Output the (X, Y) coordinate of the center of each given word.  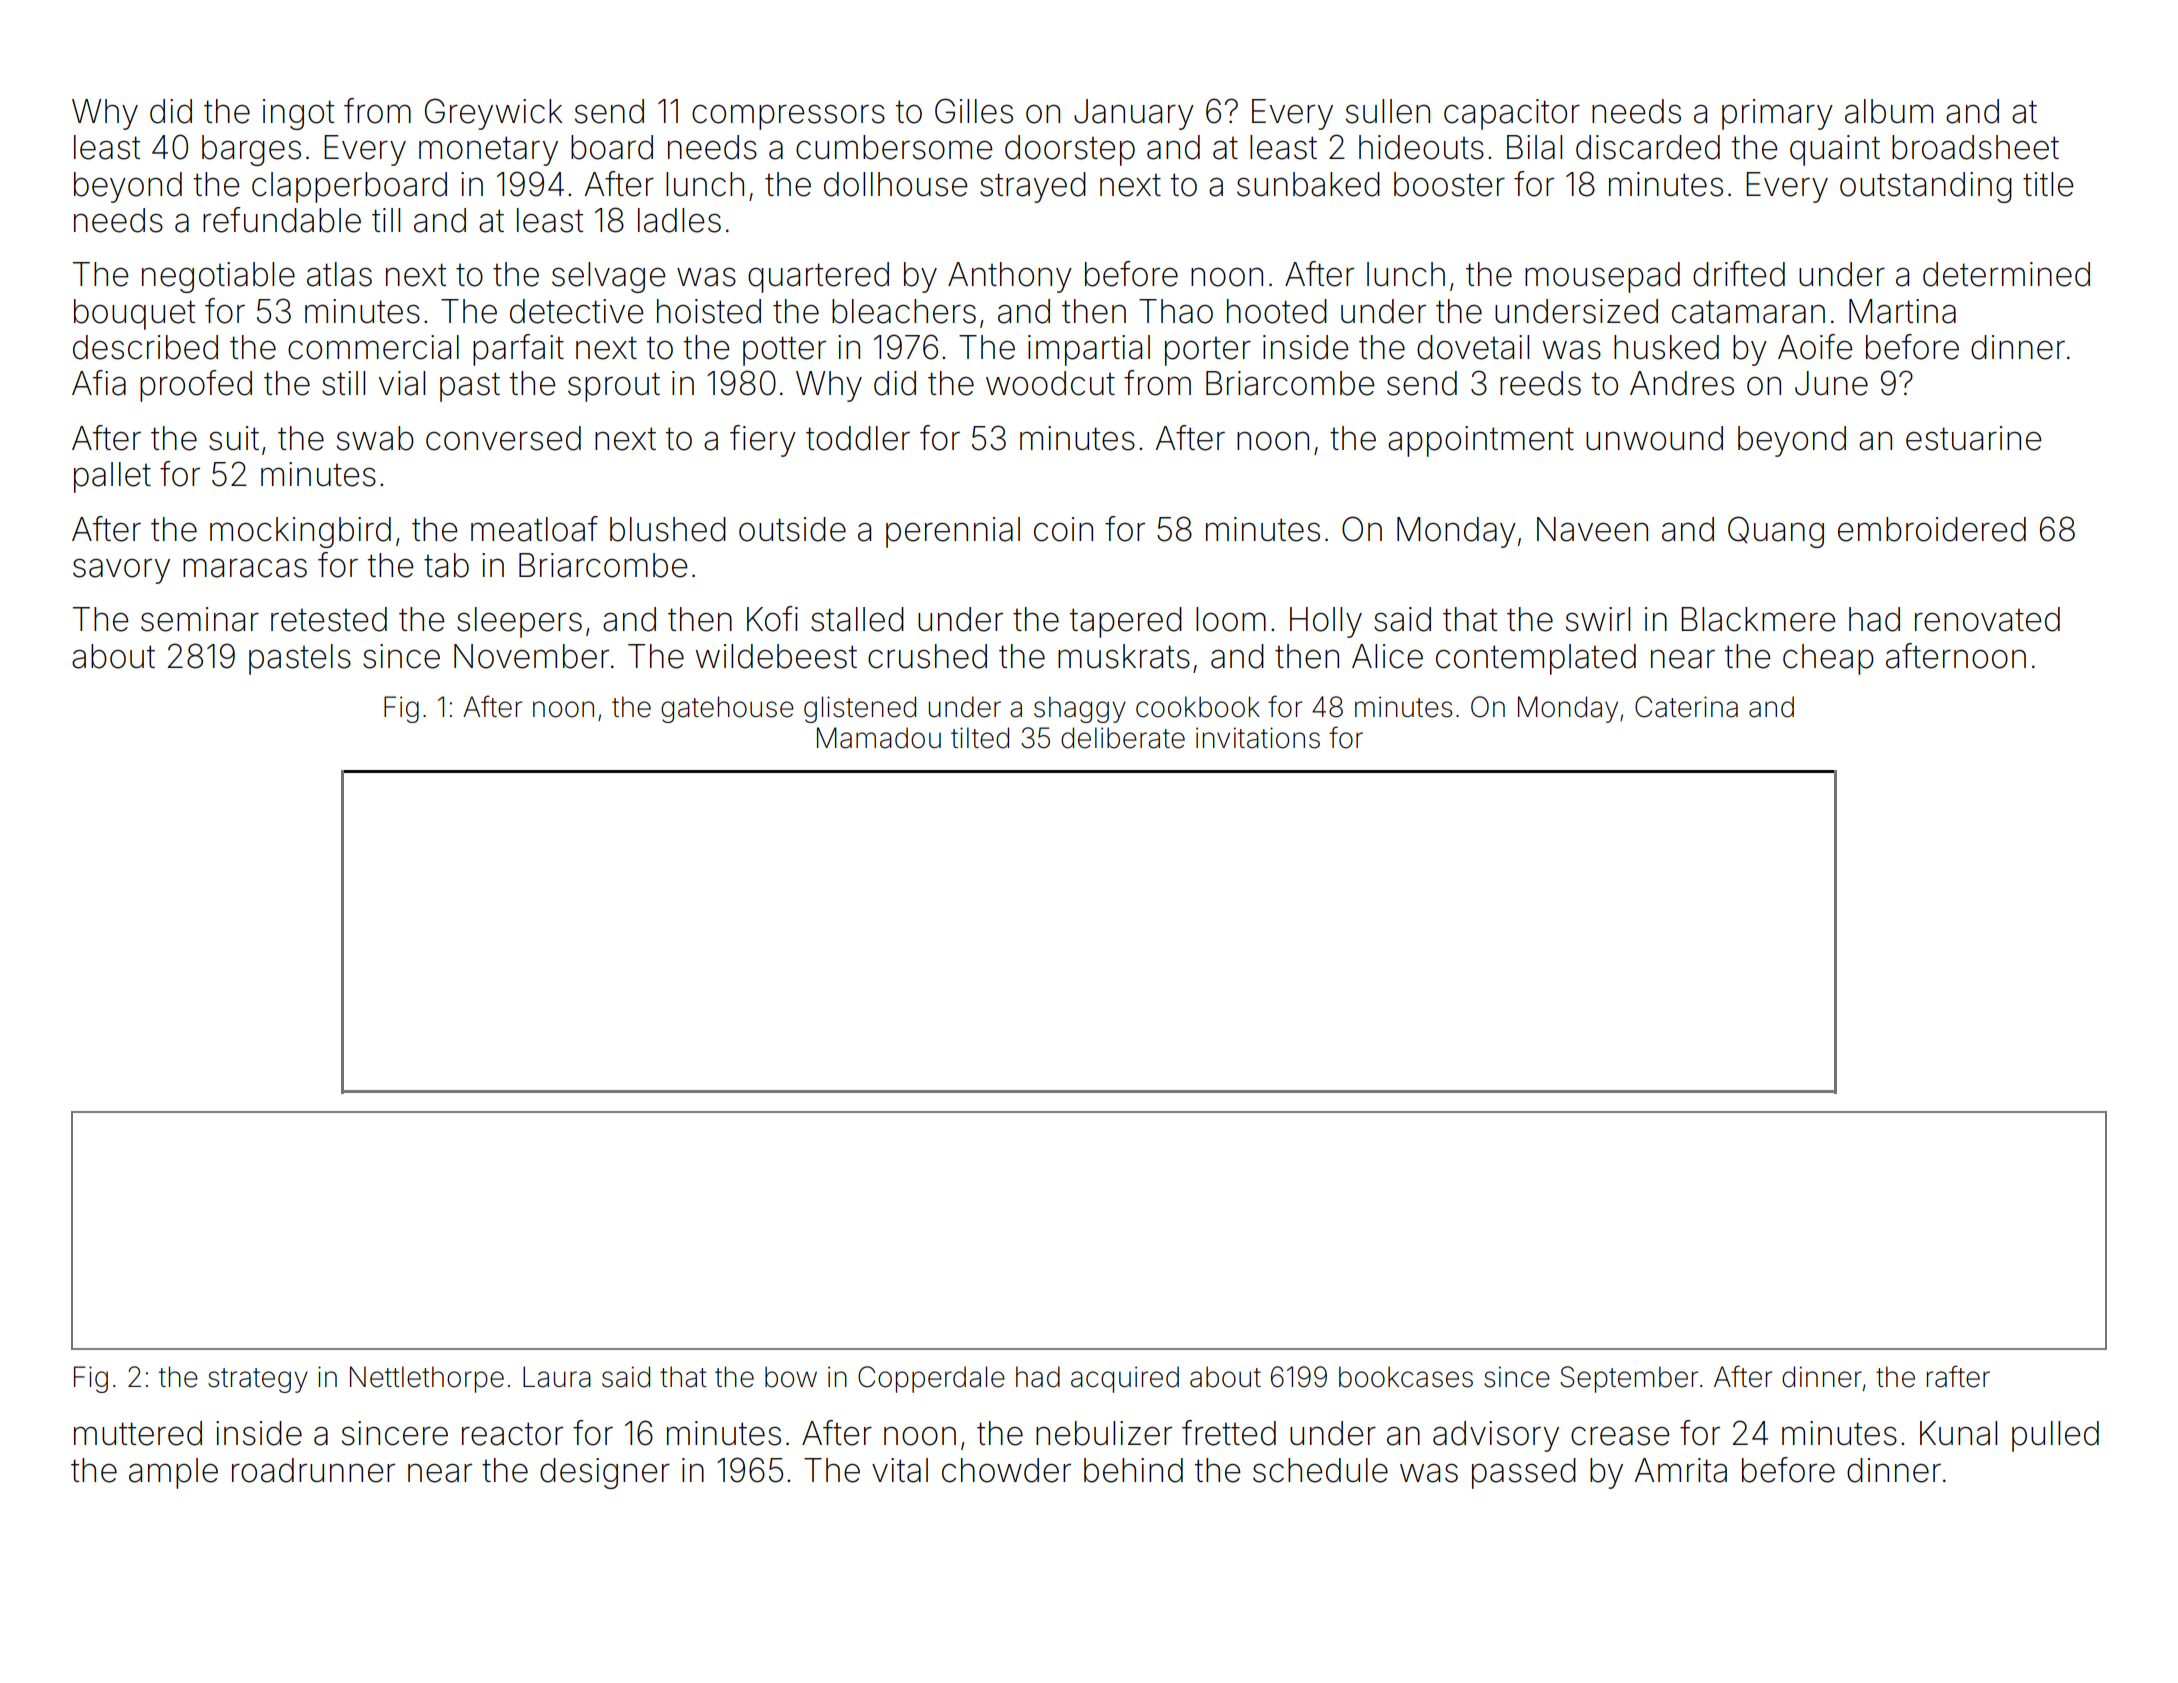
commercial (373, 347)
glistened (860, 709)
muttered (138, 1433)
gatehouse (727, 709)
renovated (1987, 619)
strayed (1033, 187)
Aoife (1815, 347)
